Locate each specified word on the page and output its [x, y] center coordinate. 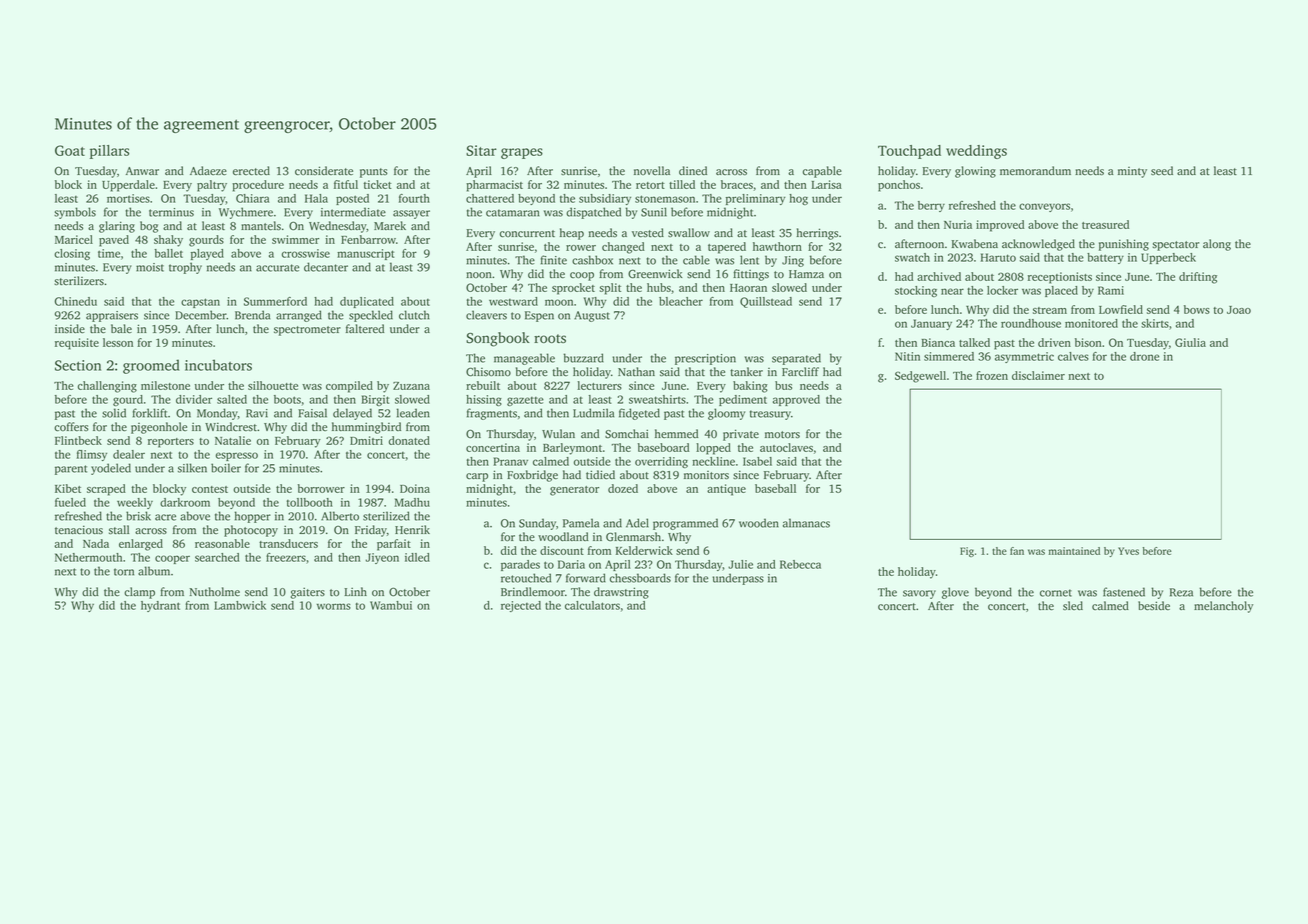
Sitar [481, 150]
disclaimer [1038, 375]
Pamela [581, 523]
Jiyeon [382, 558]
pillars [109, 152]
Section [78, 365]
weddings [976, 152]
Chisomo [488, 372]
